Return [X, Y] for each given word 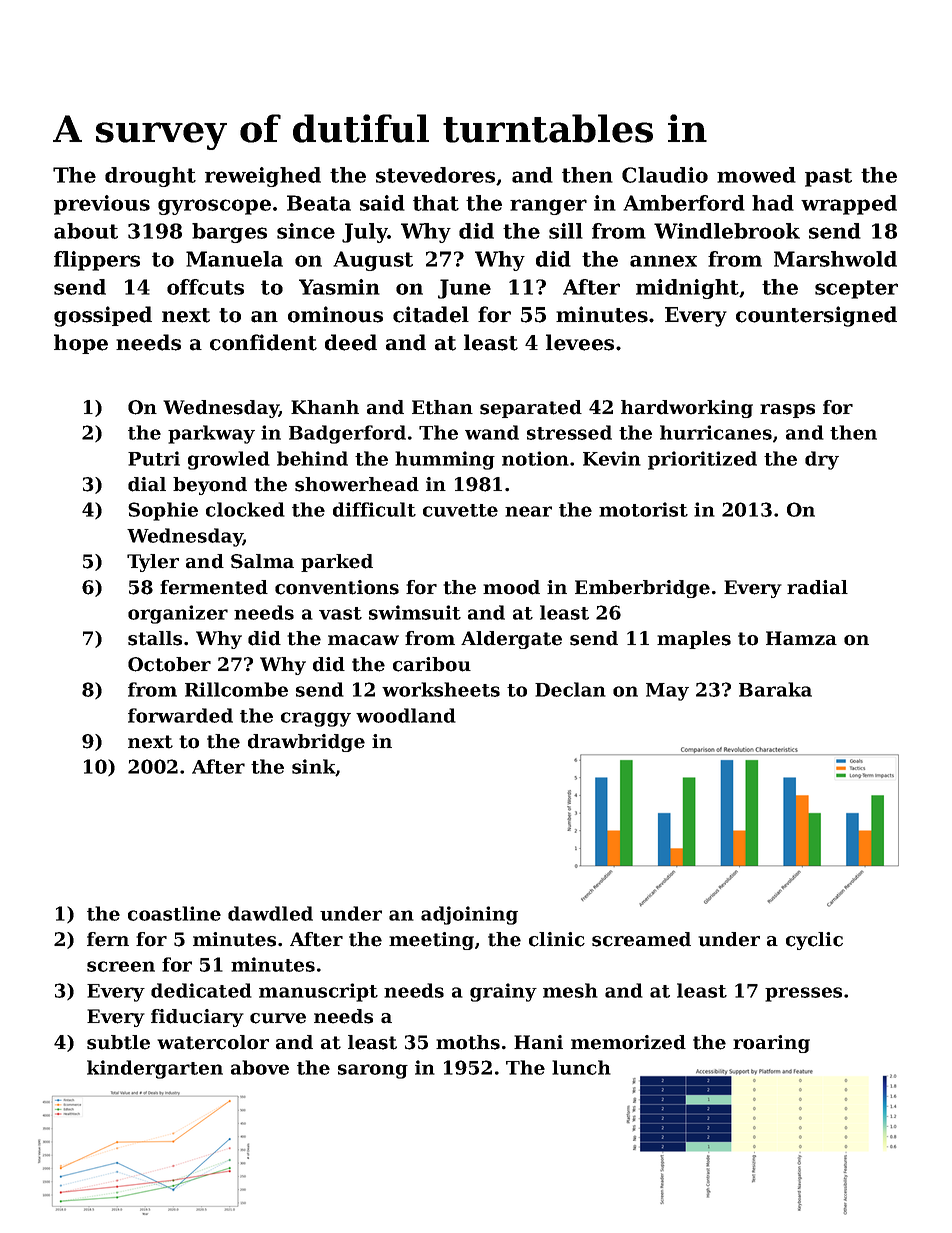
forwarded [180, 715]
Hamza [801, 638]
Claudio [665, 175]
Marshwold [835, 259]
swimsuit [415, 612]
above [260, 1067]
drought [150, 177]
